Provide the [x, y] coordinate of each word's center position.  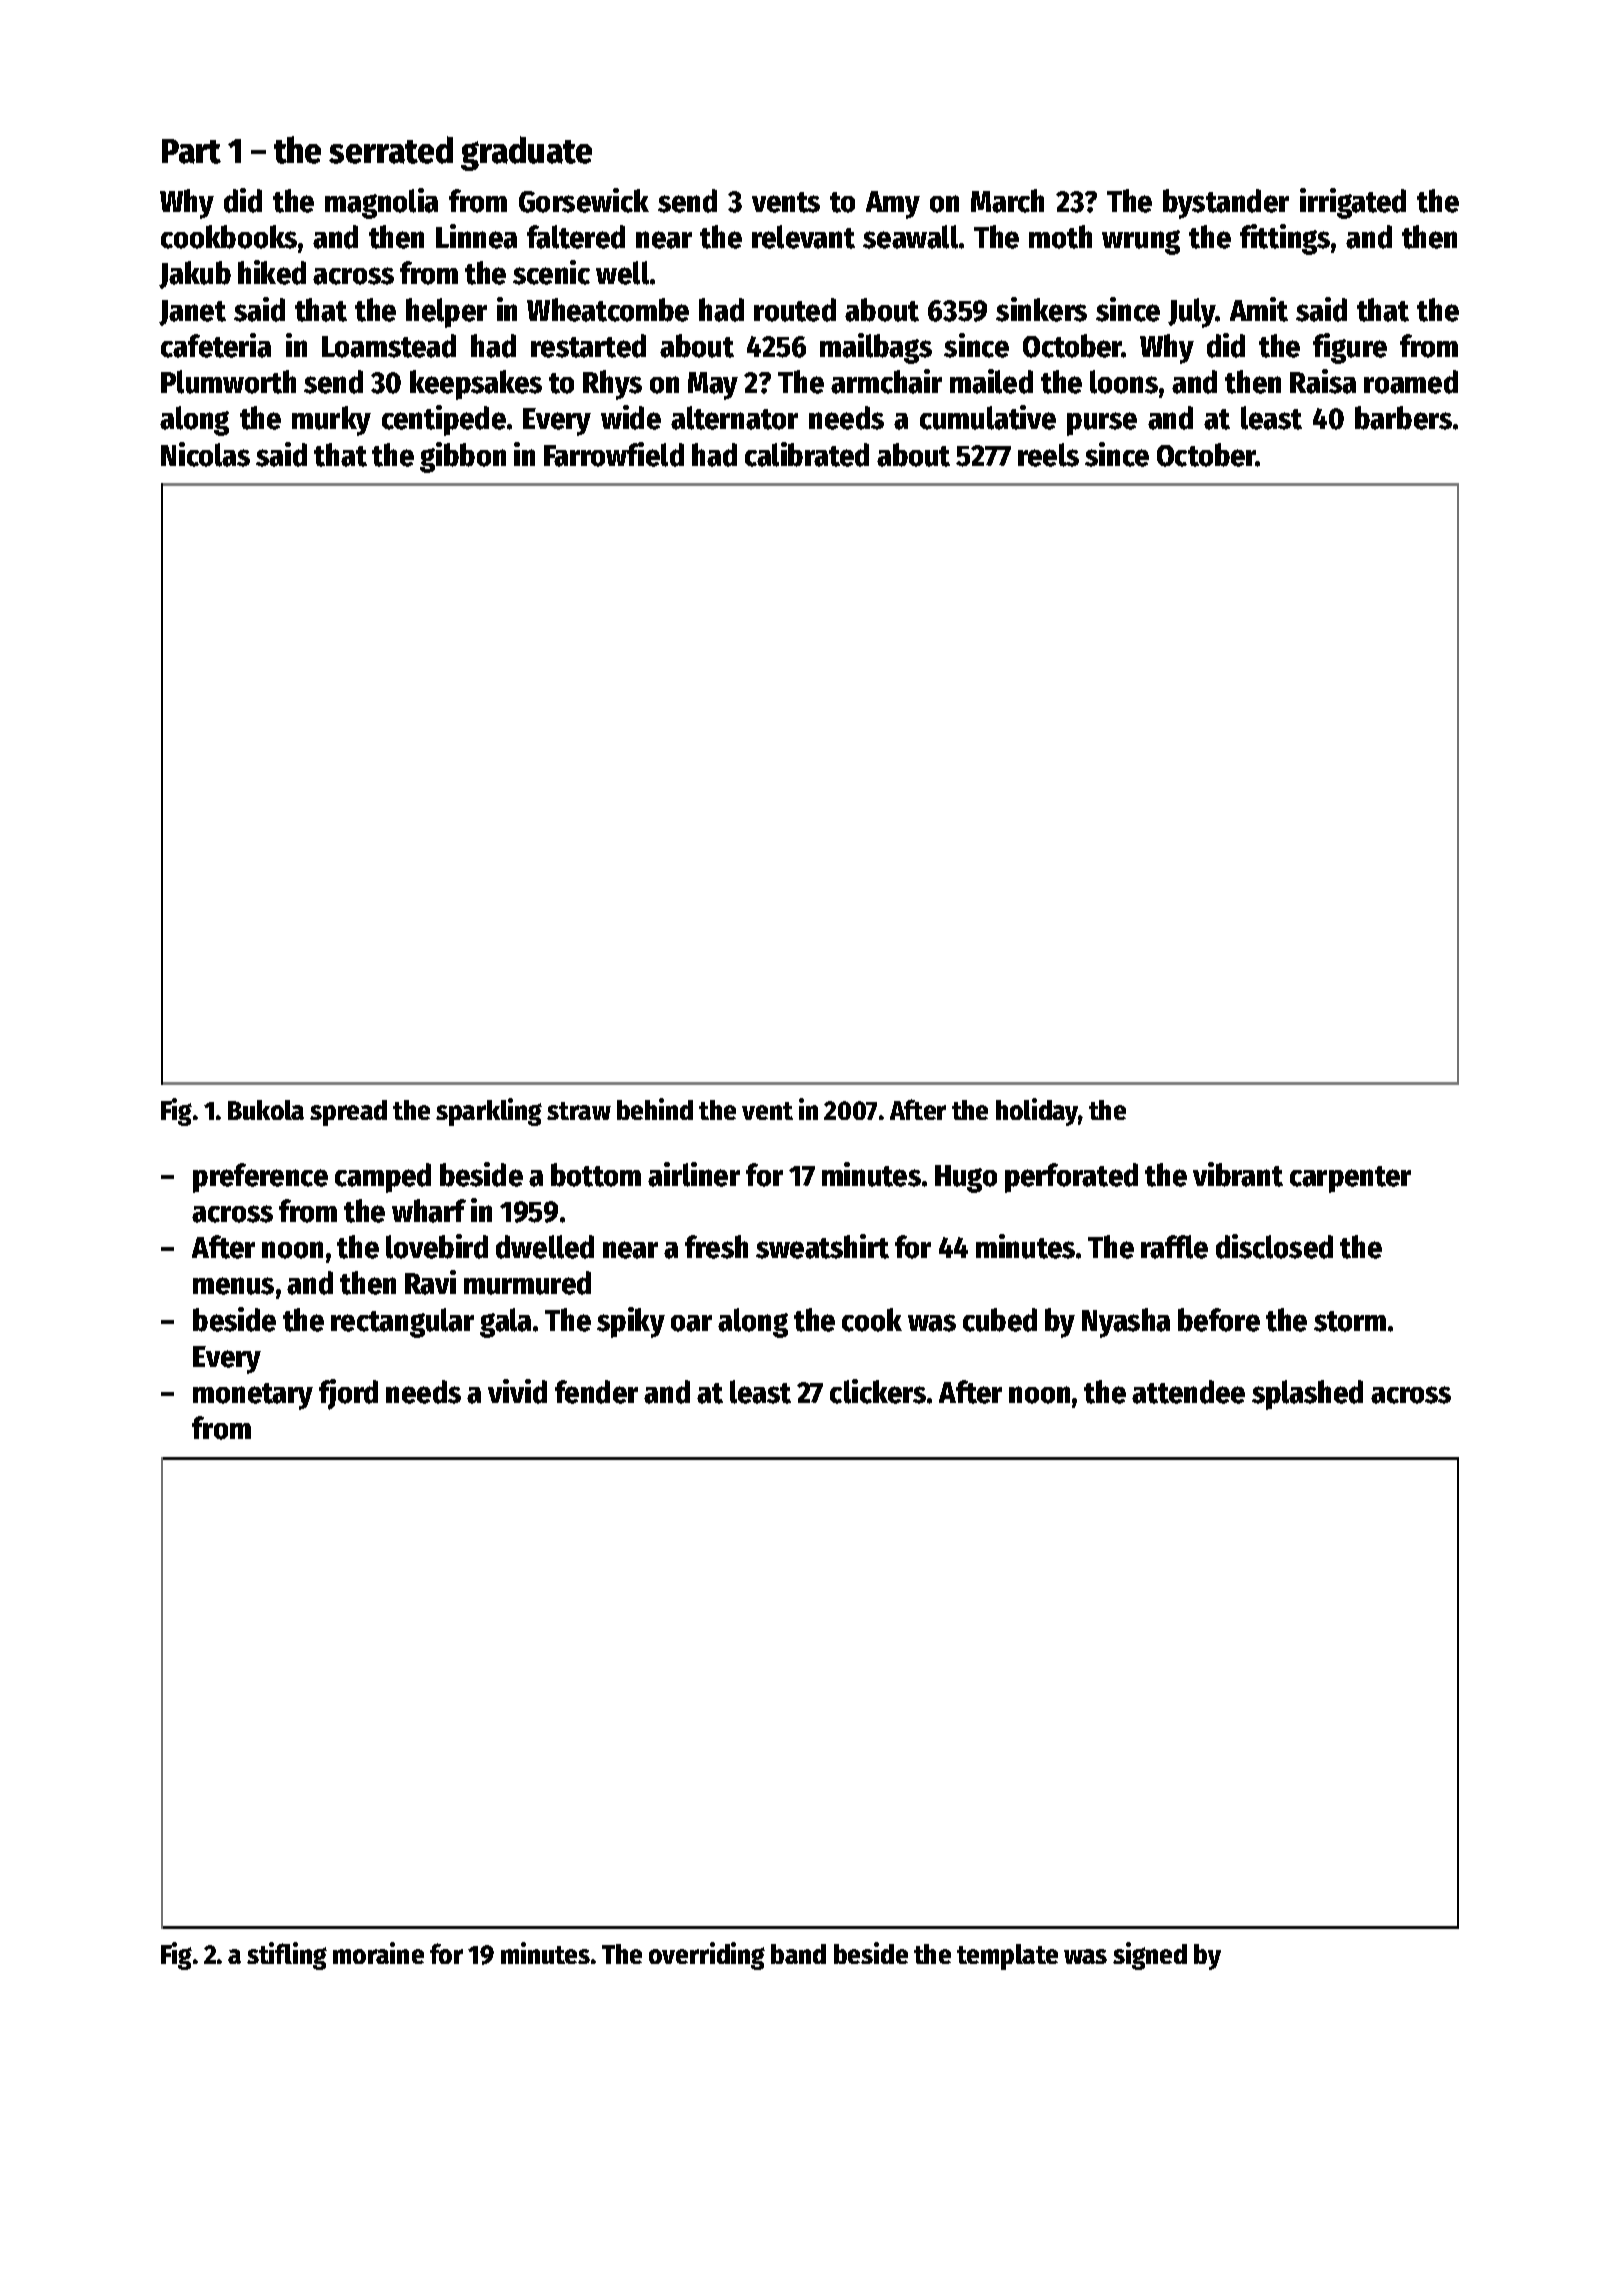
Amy [893, 205]
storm [1350, 1321]
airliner [694, 1174]
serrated [391, 150]
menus [233, 1286]
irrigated [1353, 203]
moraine [378, 1953]
